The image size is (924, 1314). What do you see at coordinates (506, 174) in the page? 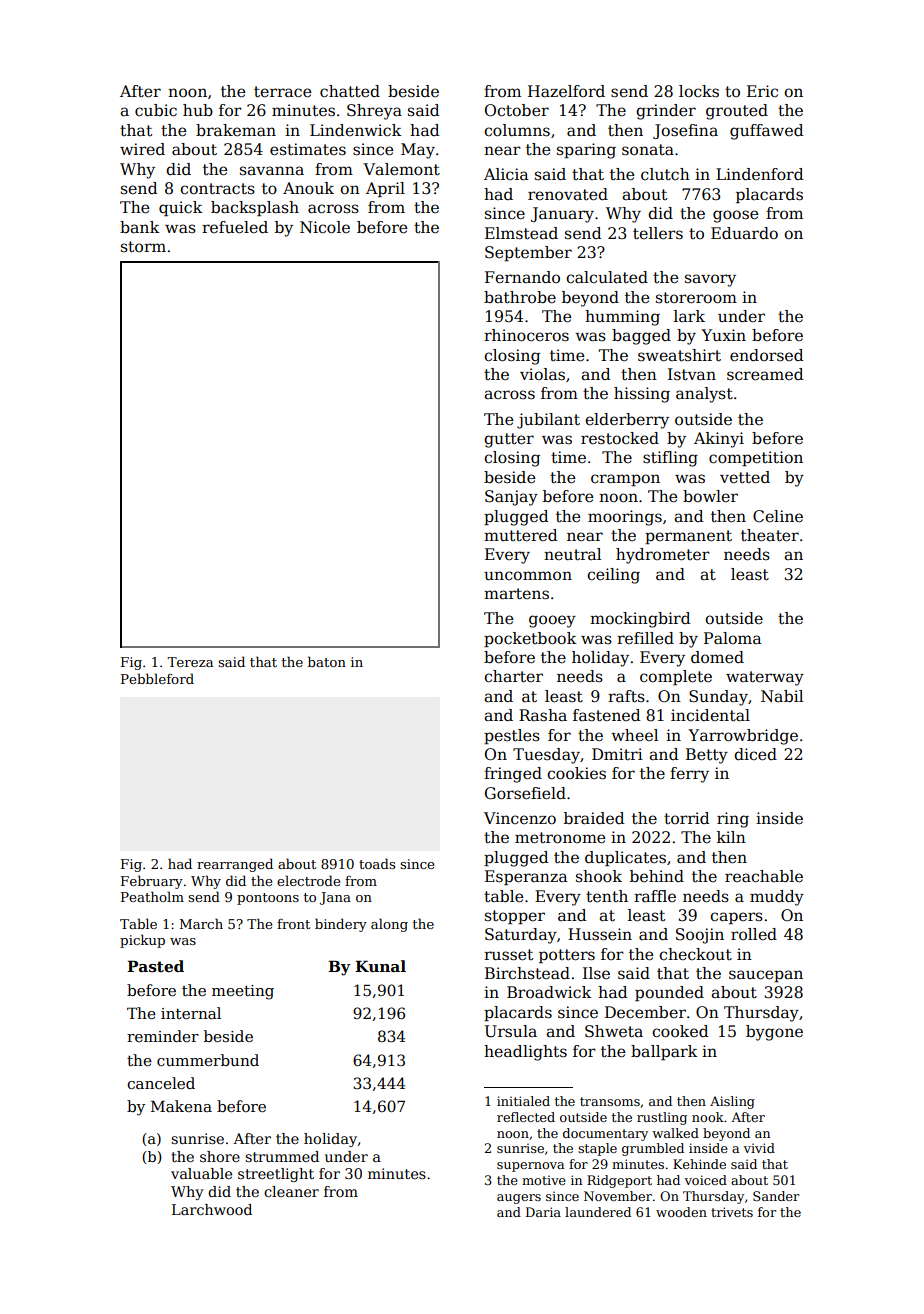
I see `Alicia` at bounding box center [506, 174].
